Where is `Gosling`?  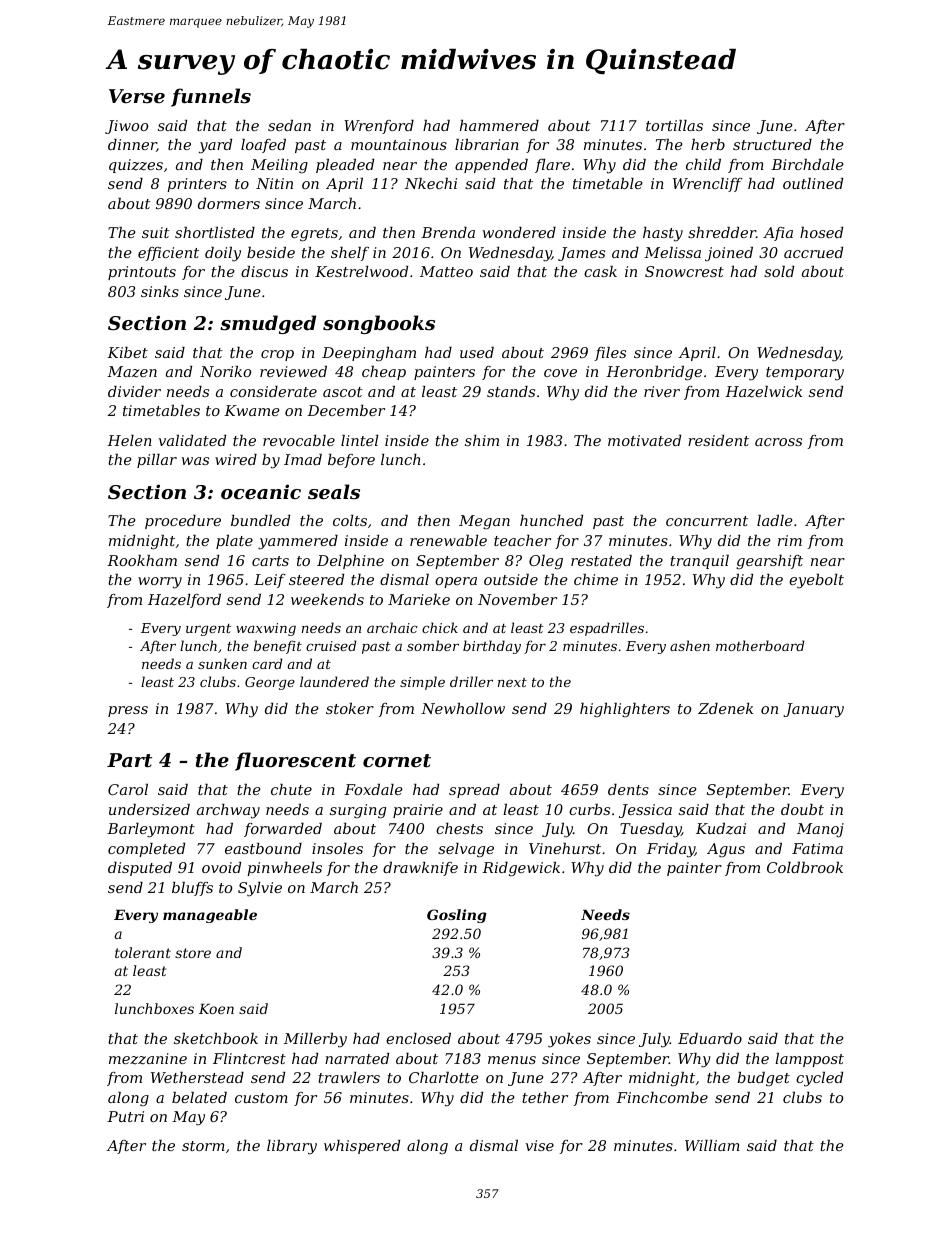 Gosling is located at coordinates (457, 916).
